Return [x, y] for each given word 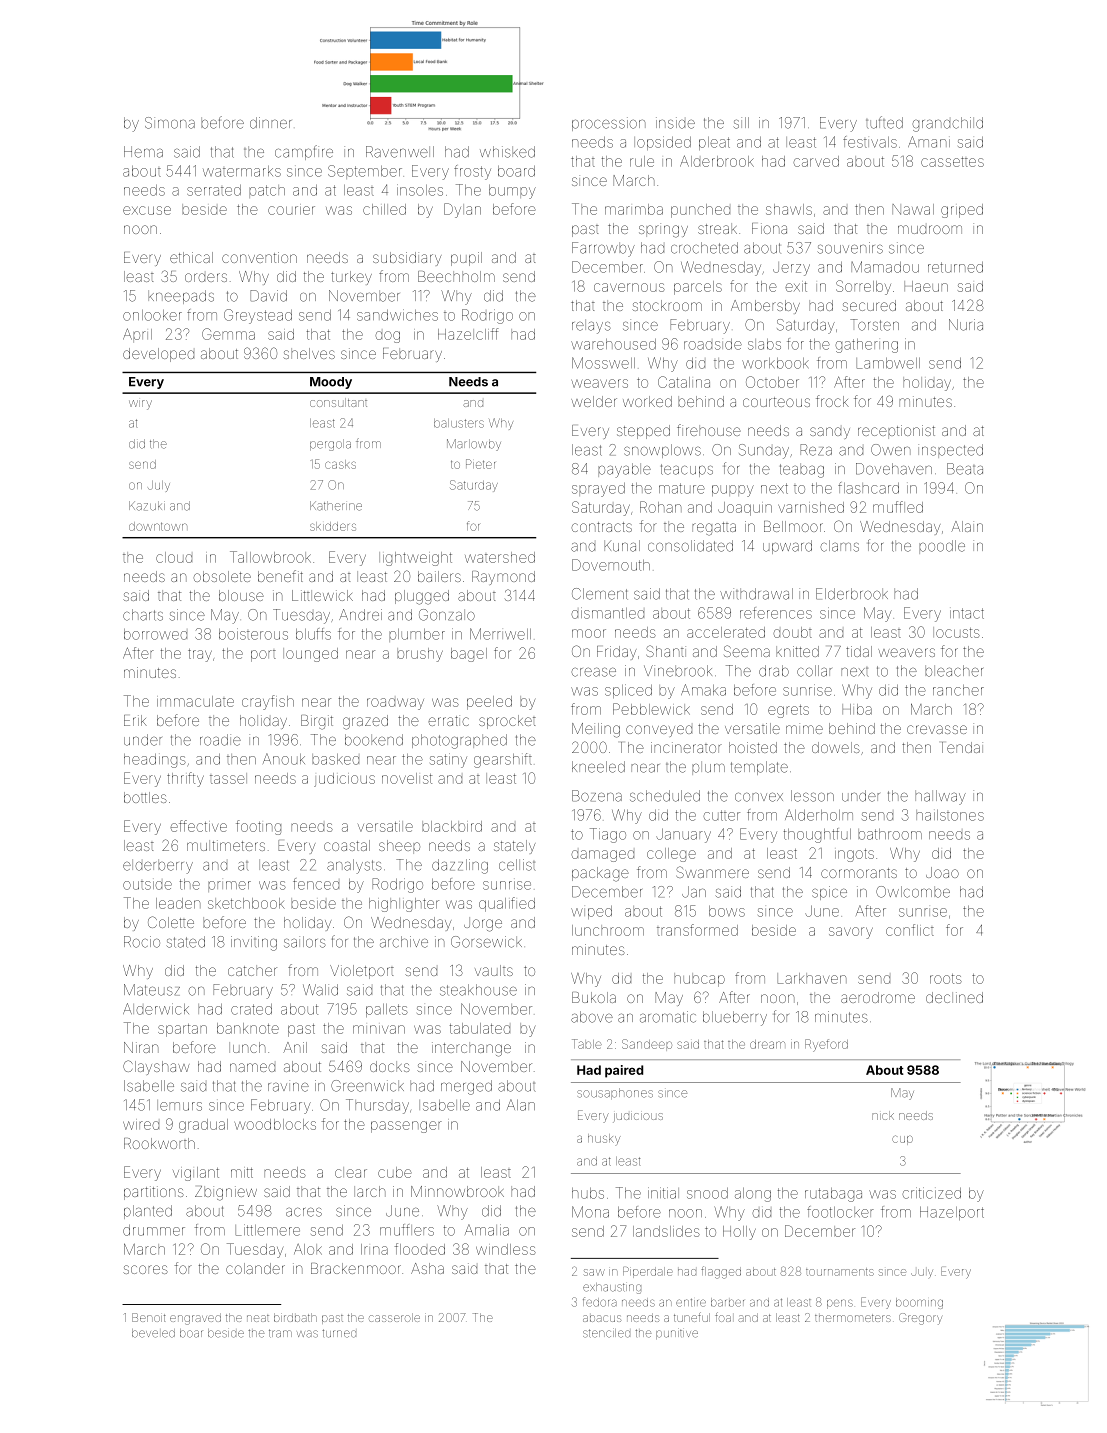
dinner [271, 123]
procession [609, 124]
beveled [153, 1333]
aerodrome [878, 997]
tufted [884, 122]
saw [594, 1272]
